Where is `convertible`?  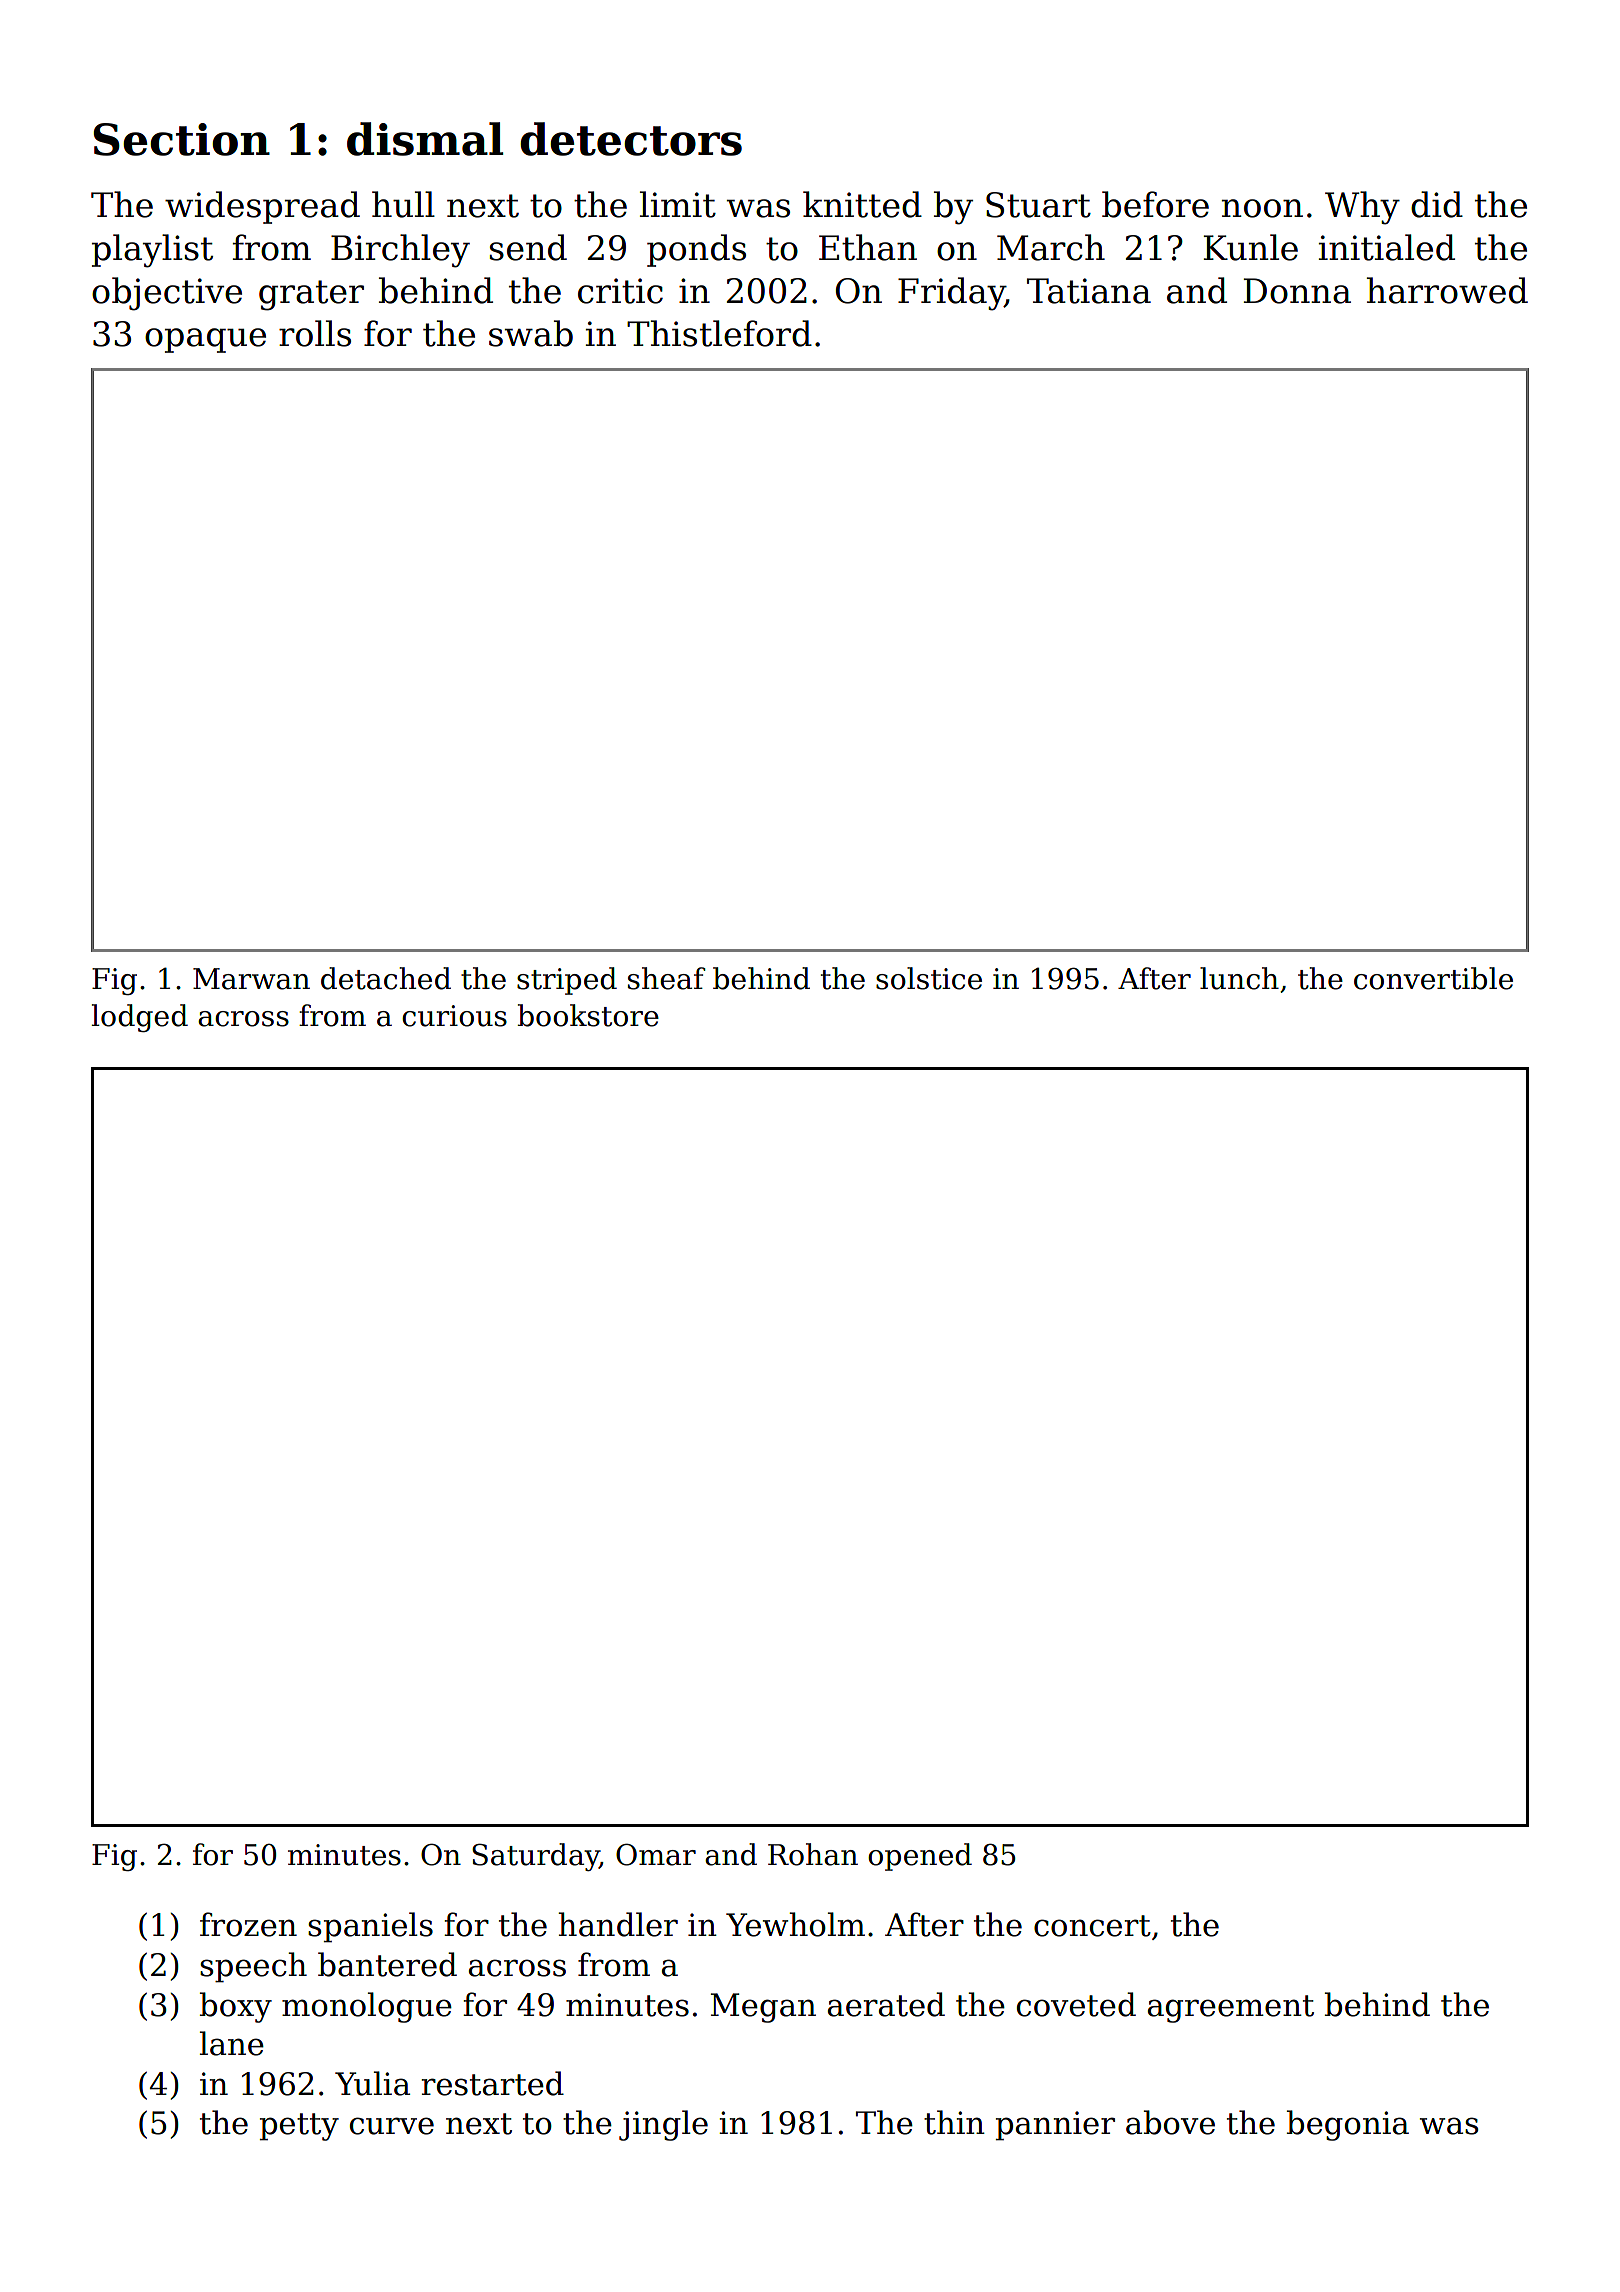
convertible is located at coordinates (1433, 978).
